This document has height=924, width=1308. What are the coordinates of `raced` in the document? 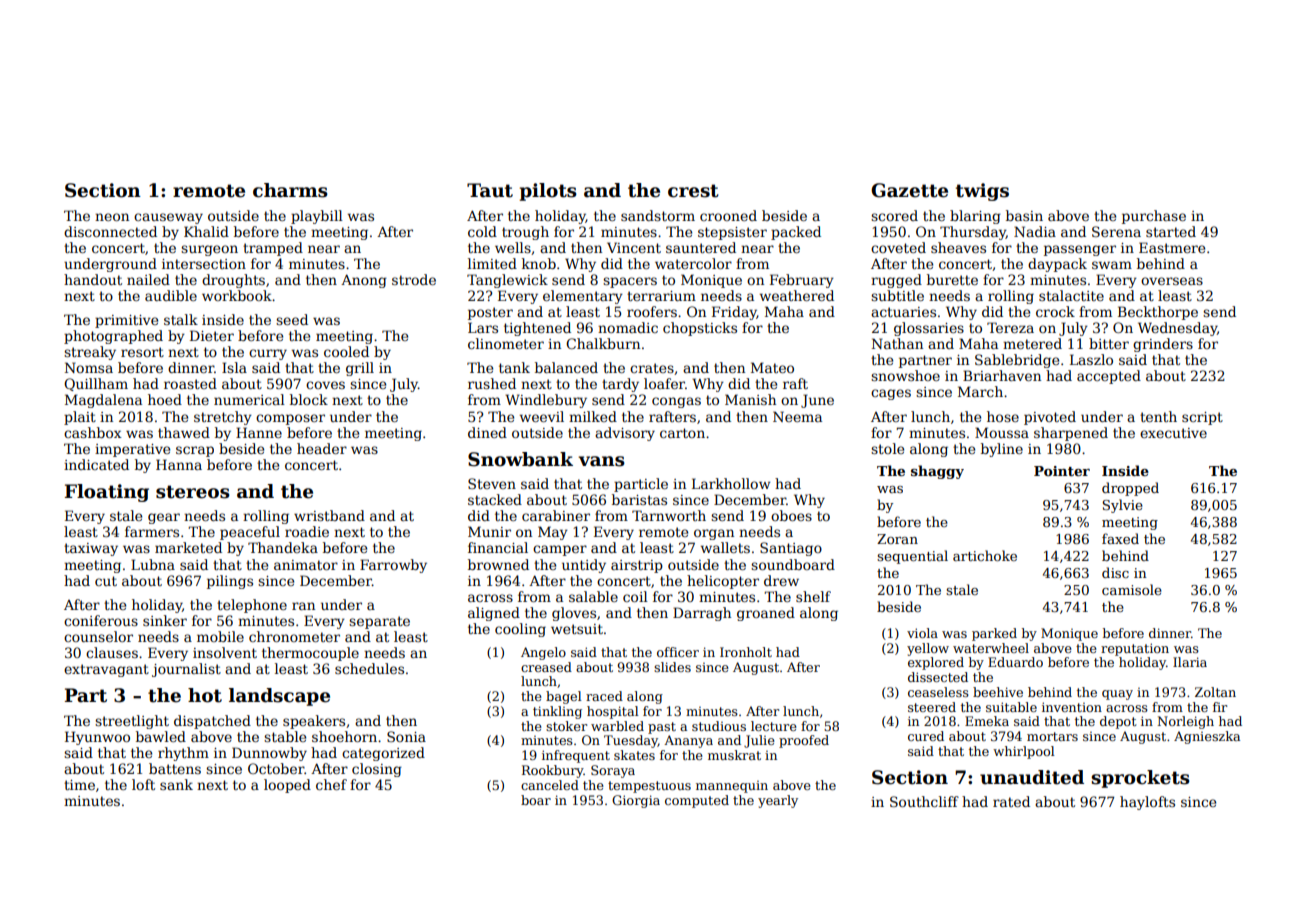 It's located at (604, 696).
